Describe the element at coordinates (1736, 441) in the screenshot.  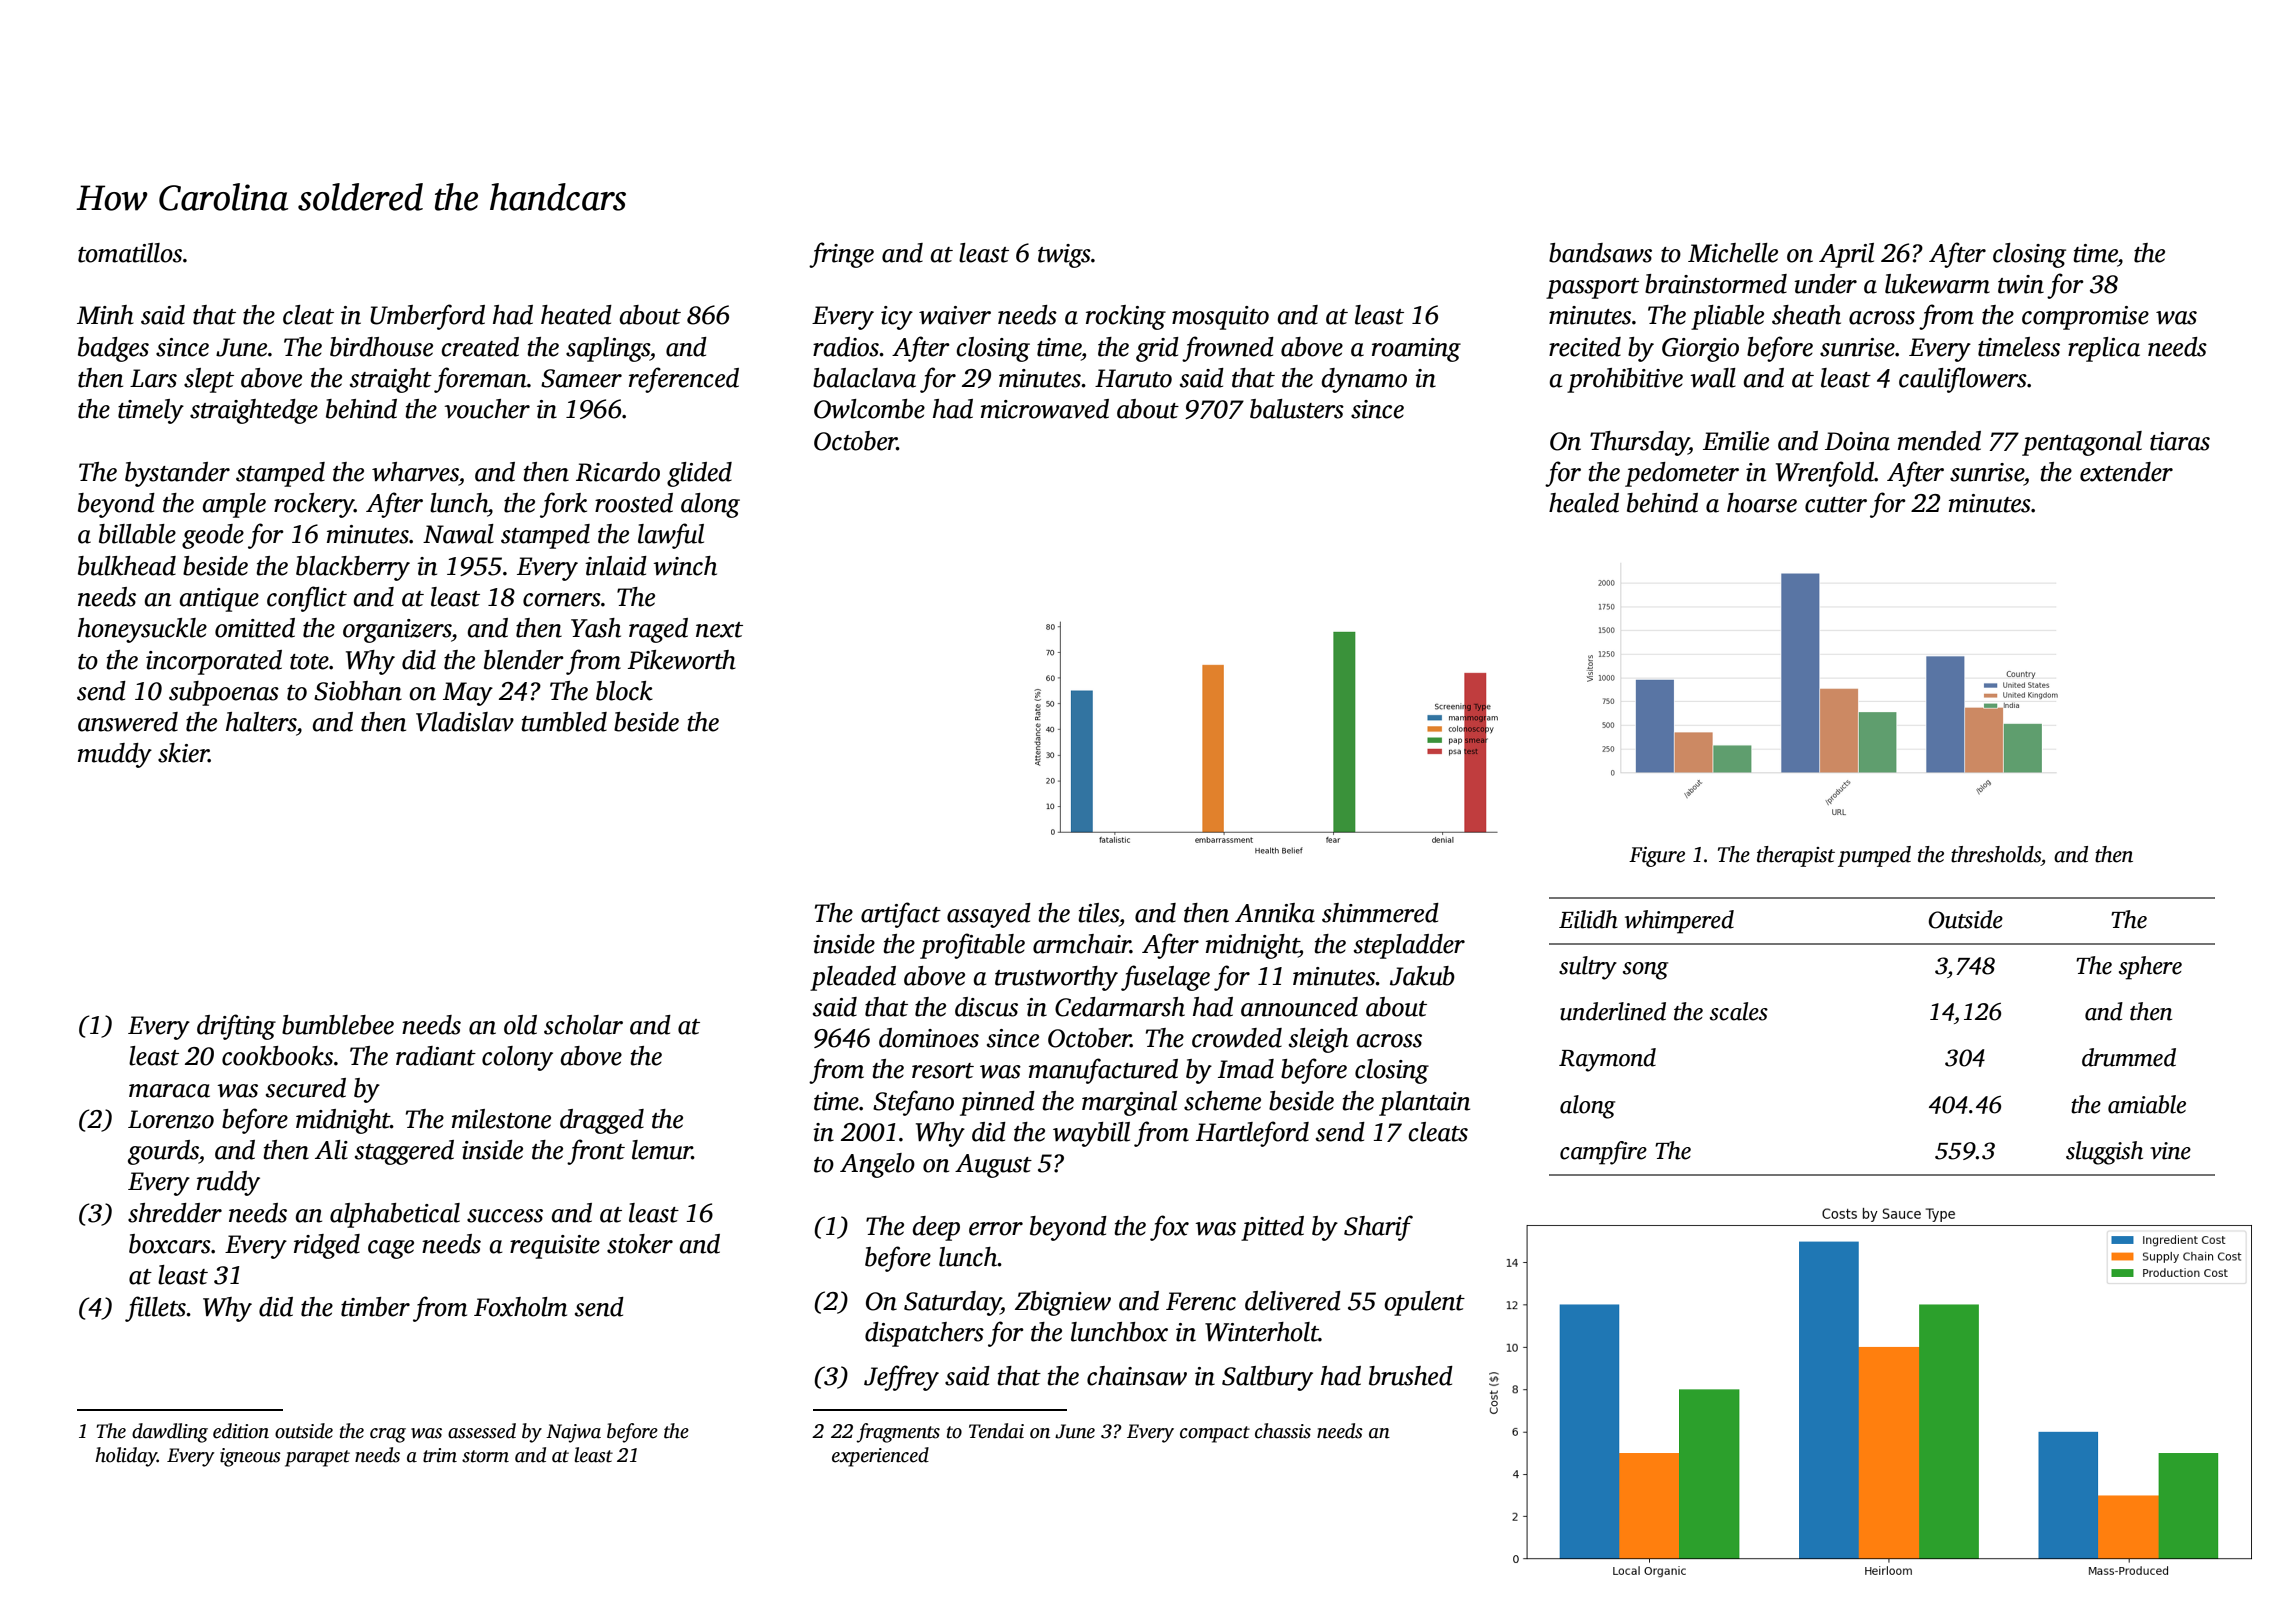
I see `Emilie` at that location.
